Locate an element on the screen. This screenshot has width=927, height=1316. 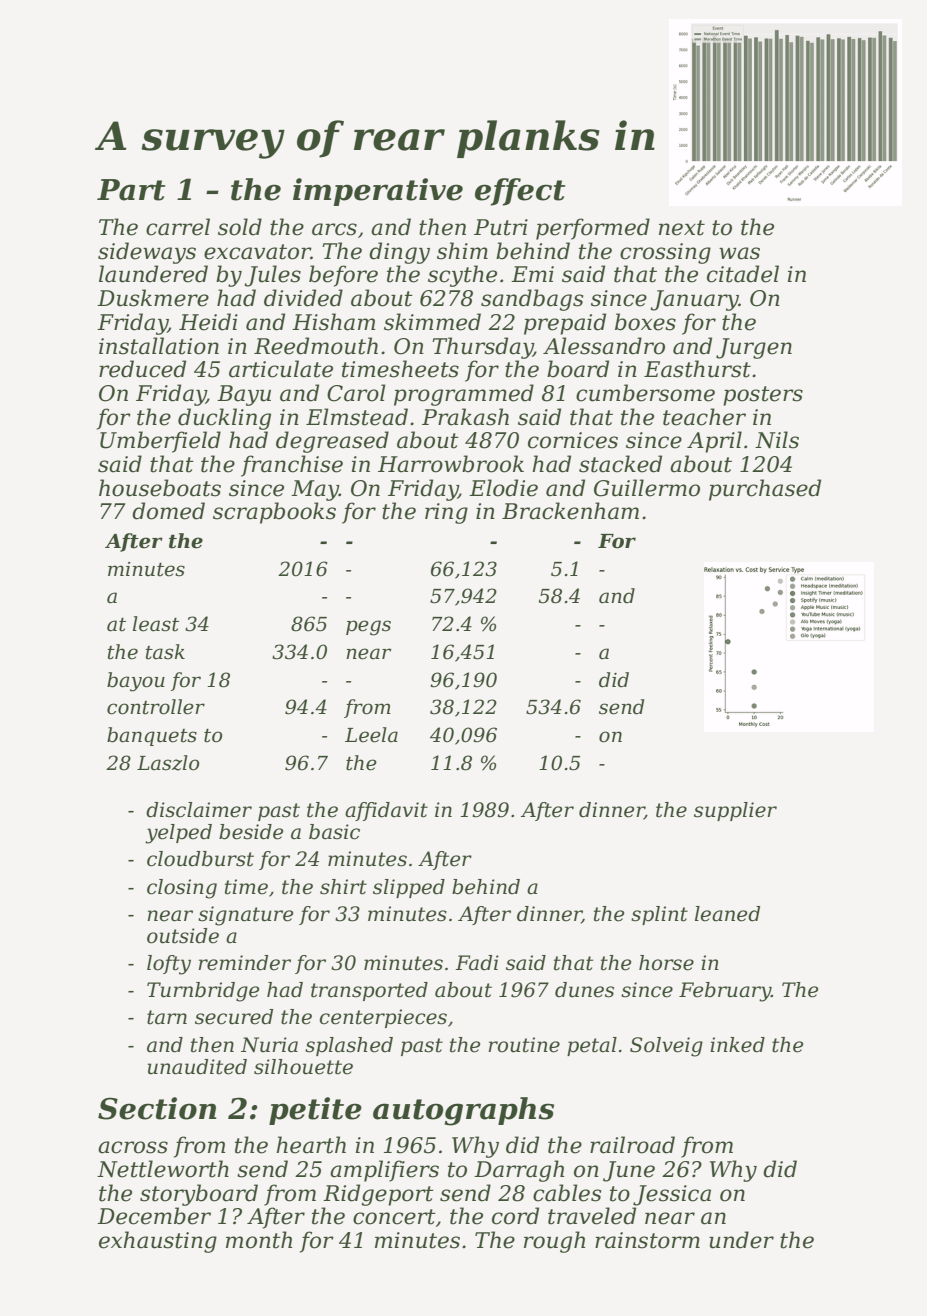
next is located at coordinates (682, 228).
